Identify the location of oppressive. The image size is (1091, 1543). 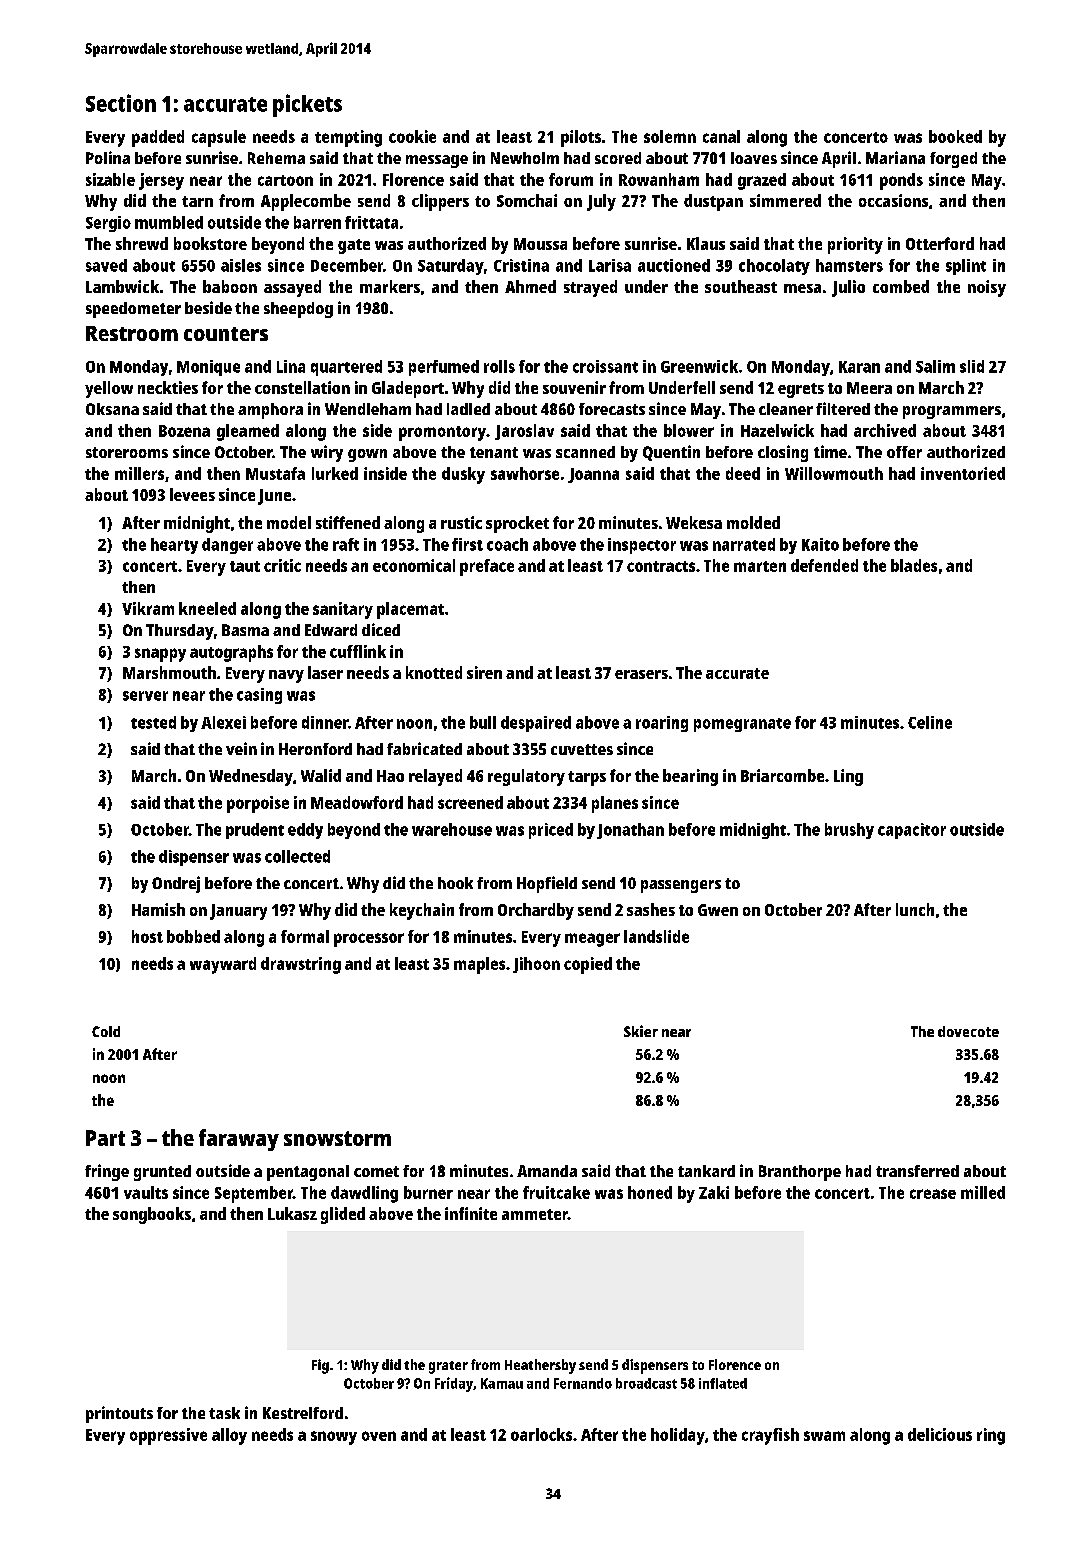
(168, 1436).
